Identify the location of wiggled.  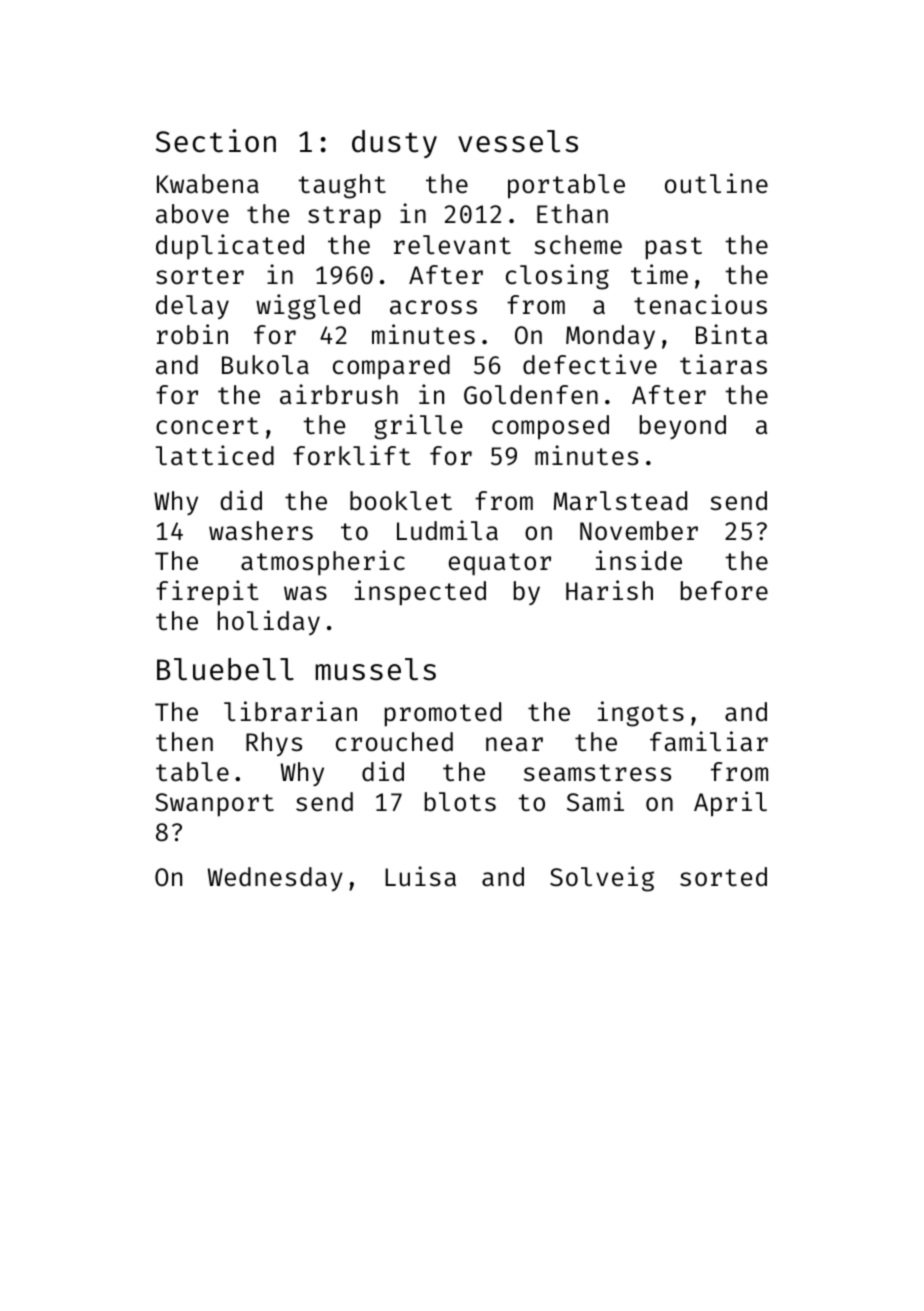
(308, 307).
